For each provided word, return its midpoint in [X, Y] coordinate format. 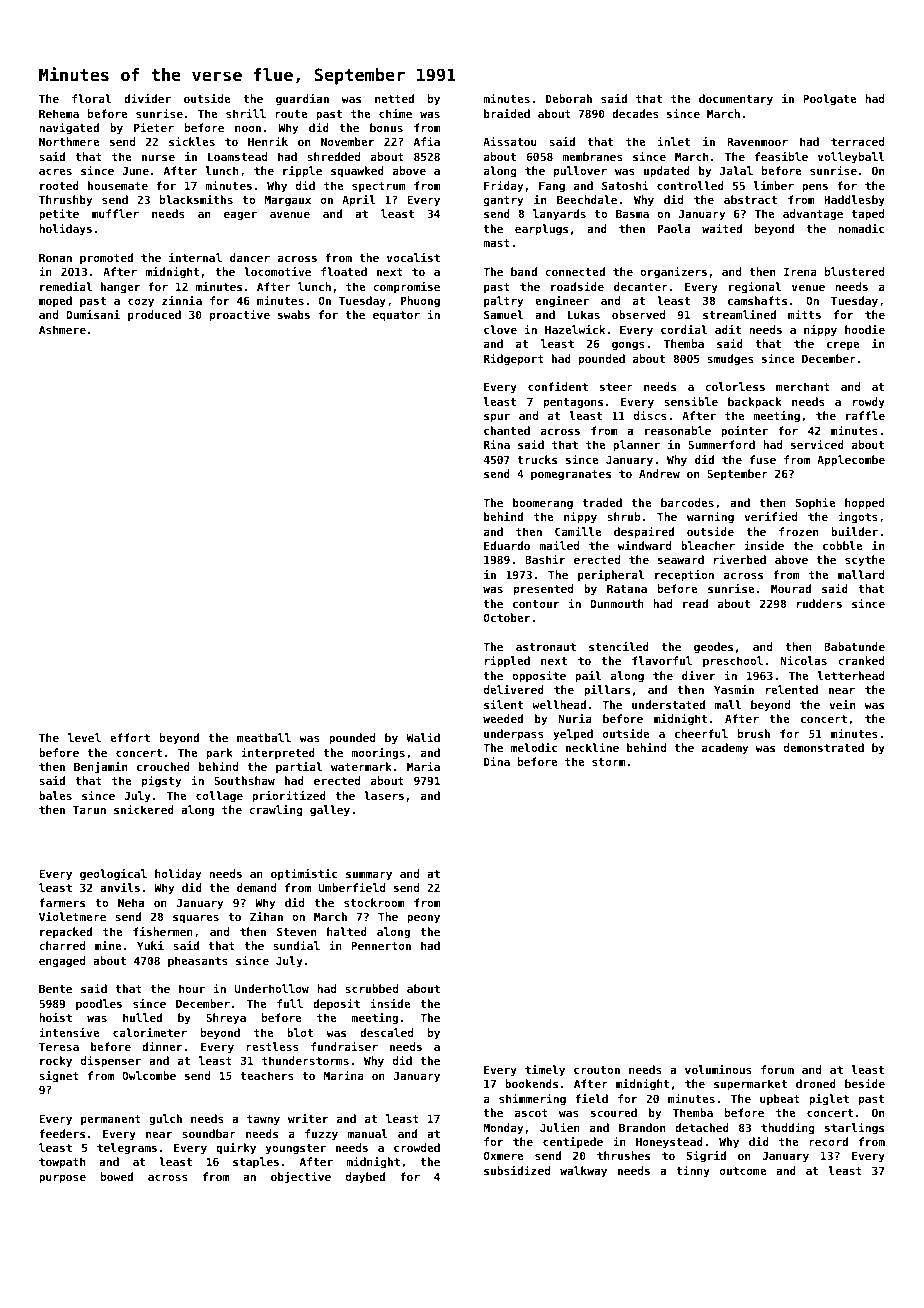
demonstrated [824, 747]
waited [722, 228]
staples [256, 1163]
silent [503, 704]
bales [55, 795]
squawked [357, 172]
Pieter [154, 127]
